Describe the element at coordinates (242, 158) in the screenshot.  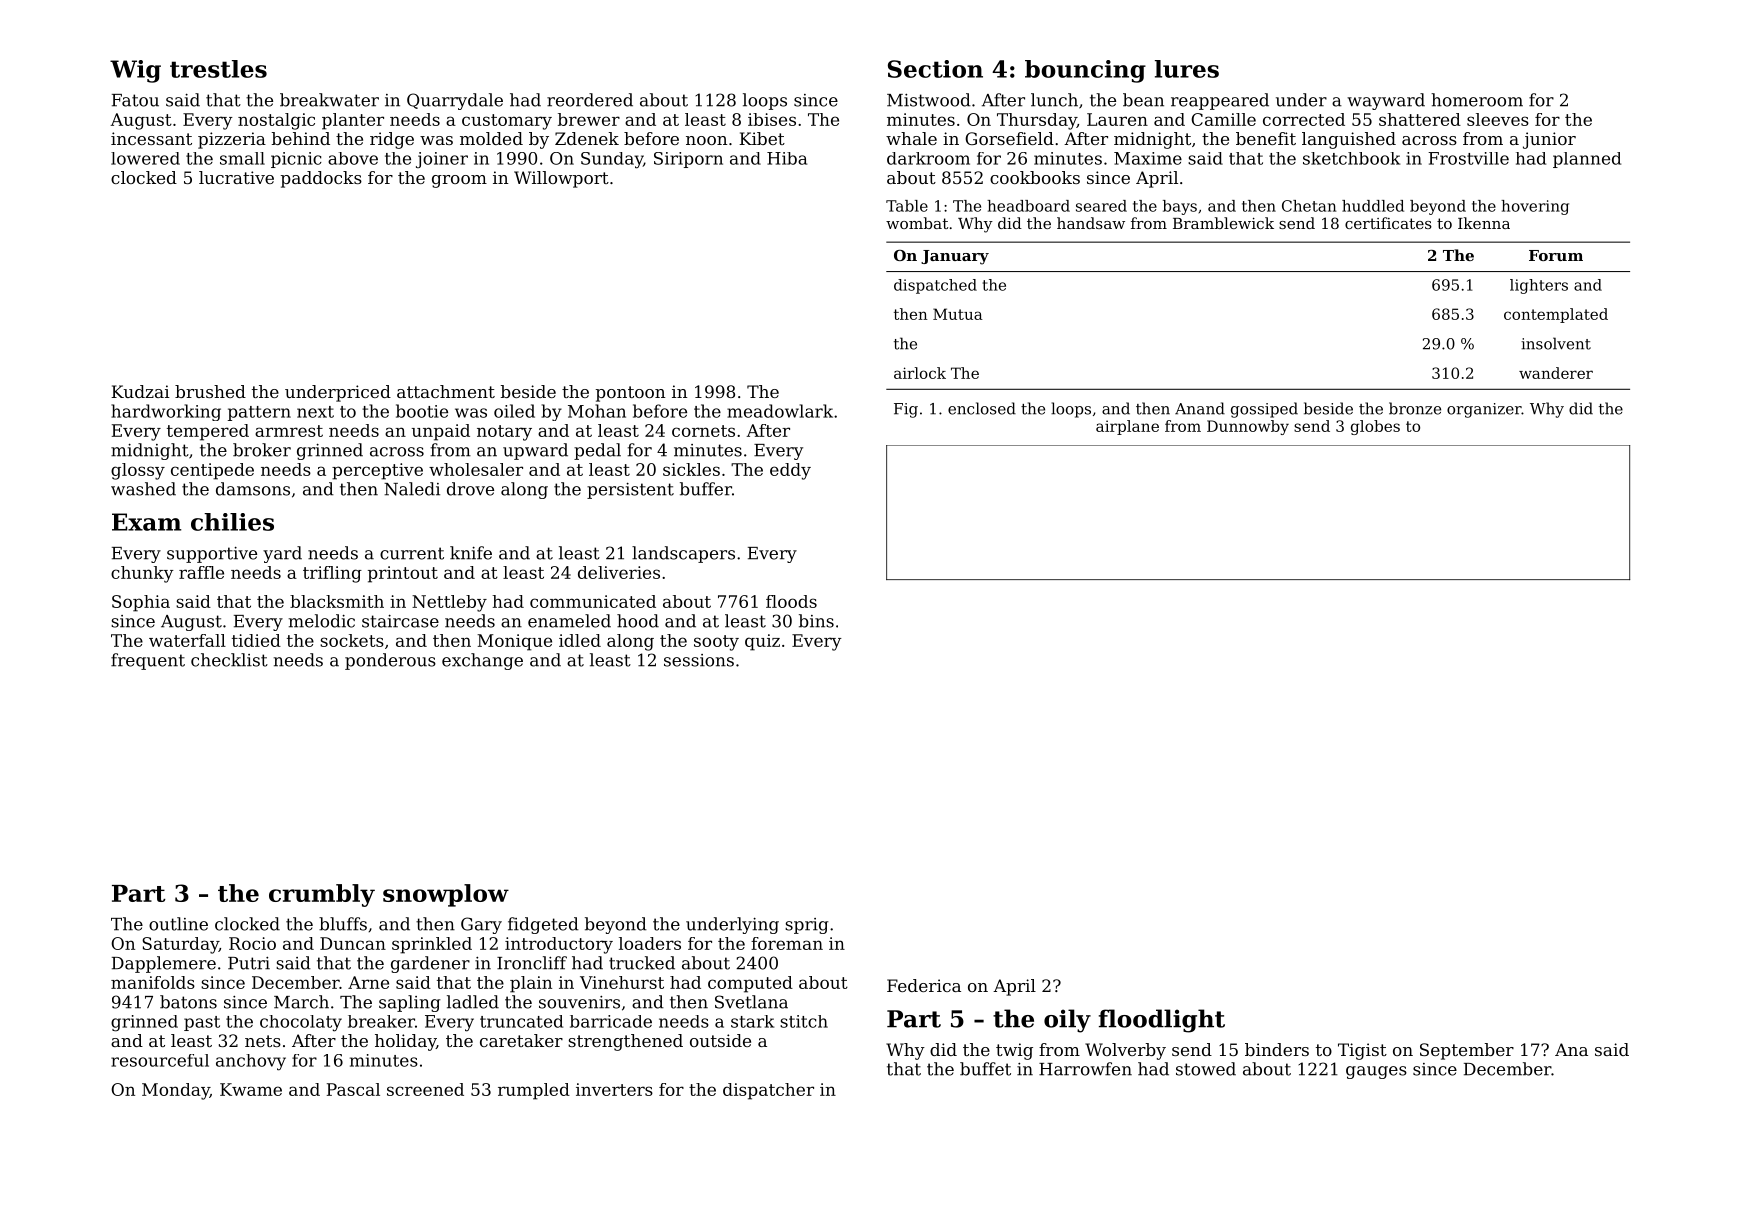
I see `small` at that location.
